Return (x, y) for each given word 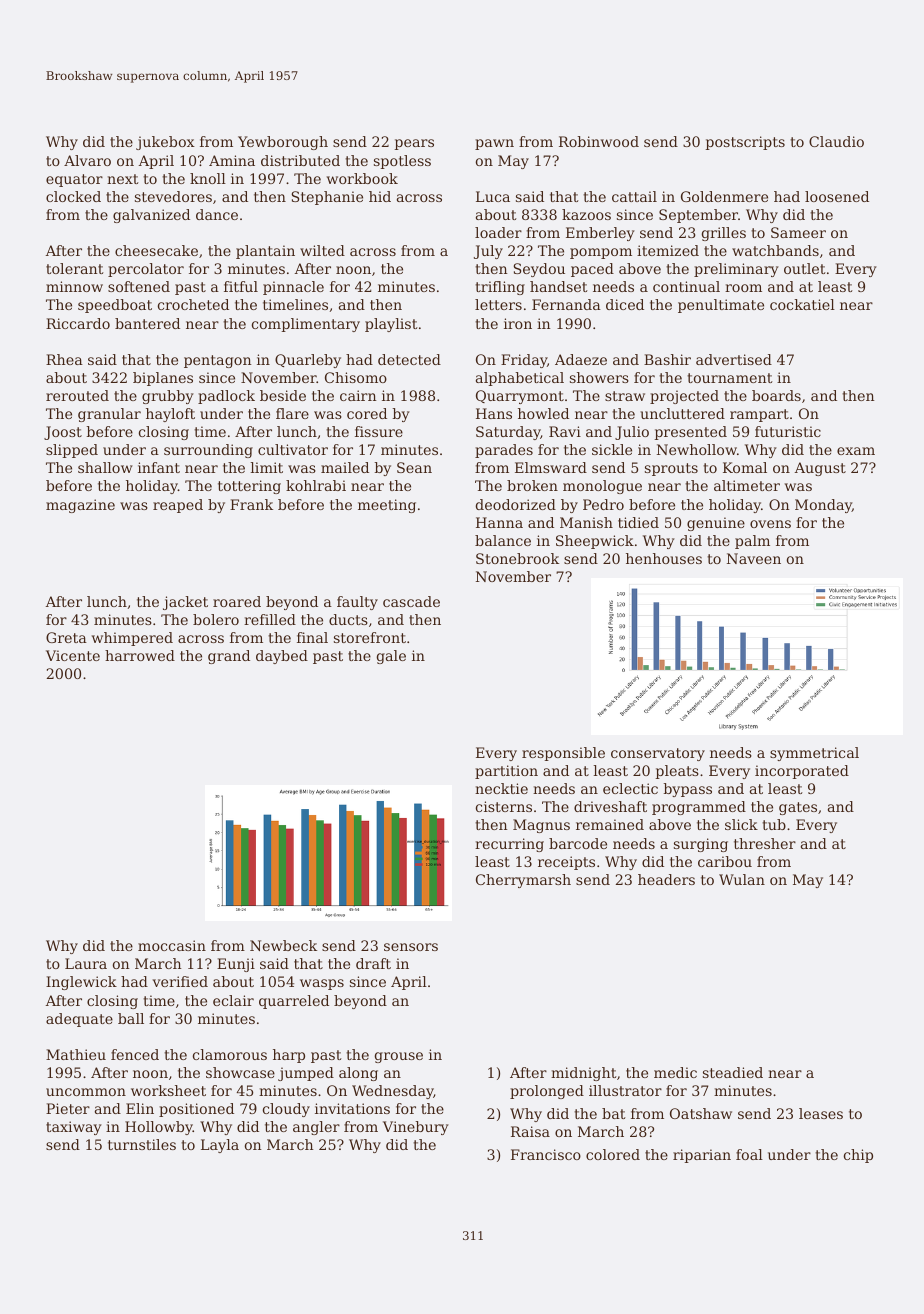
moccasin (172, 945)
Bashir (667, 359)
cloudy (286, 1110)
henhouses (664, 558)
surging (701, 845)
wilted (322, 250)
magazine (80, 506)
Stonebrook (517, 558)
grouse (399, 1057)
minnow (74, 286)
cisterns (504, 806)
